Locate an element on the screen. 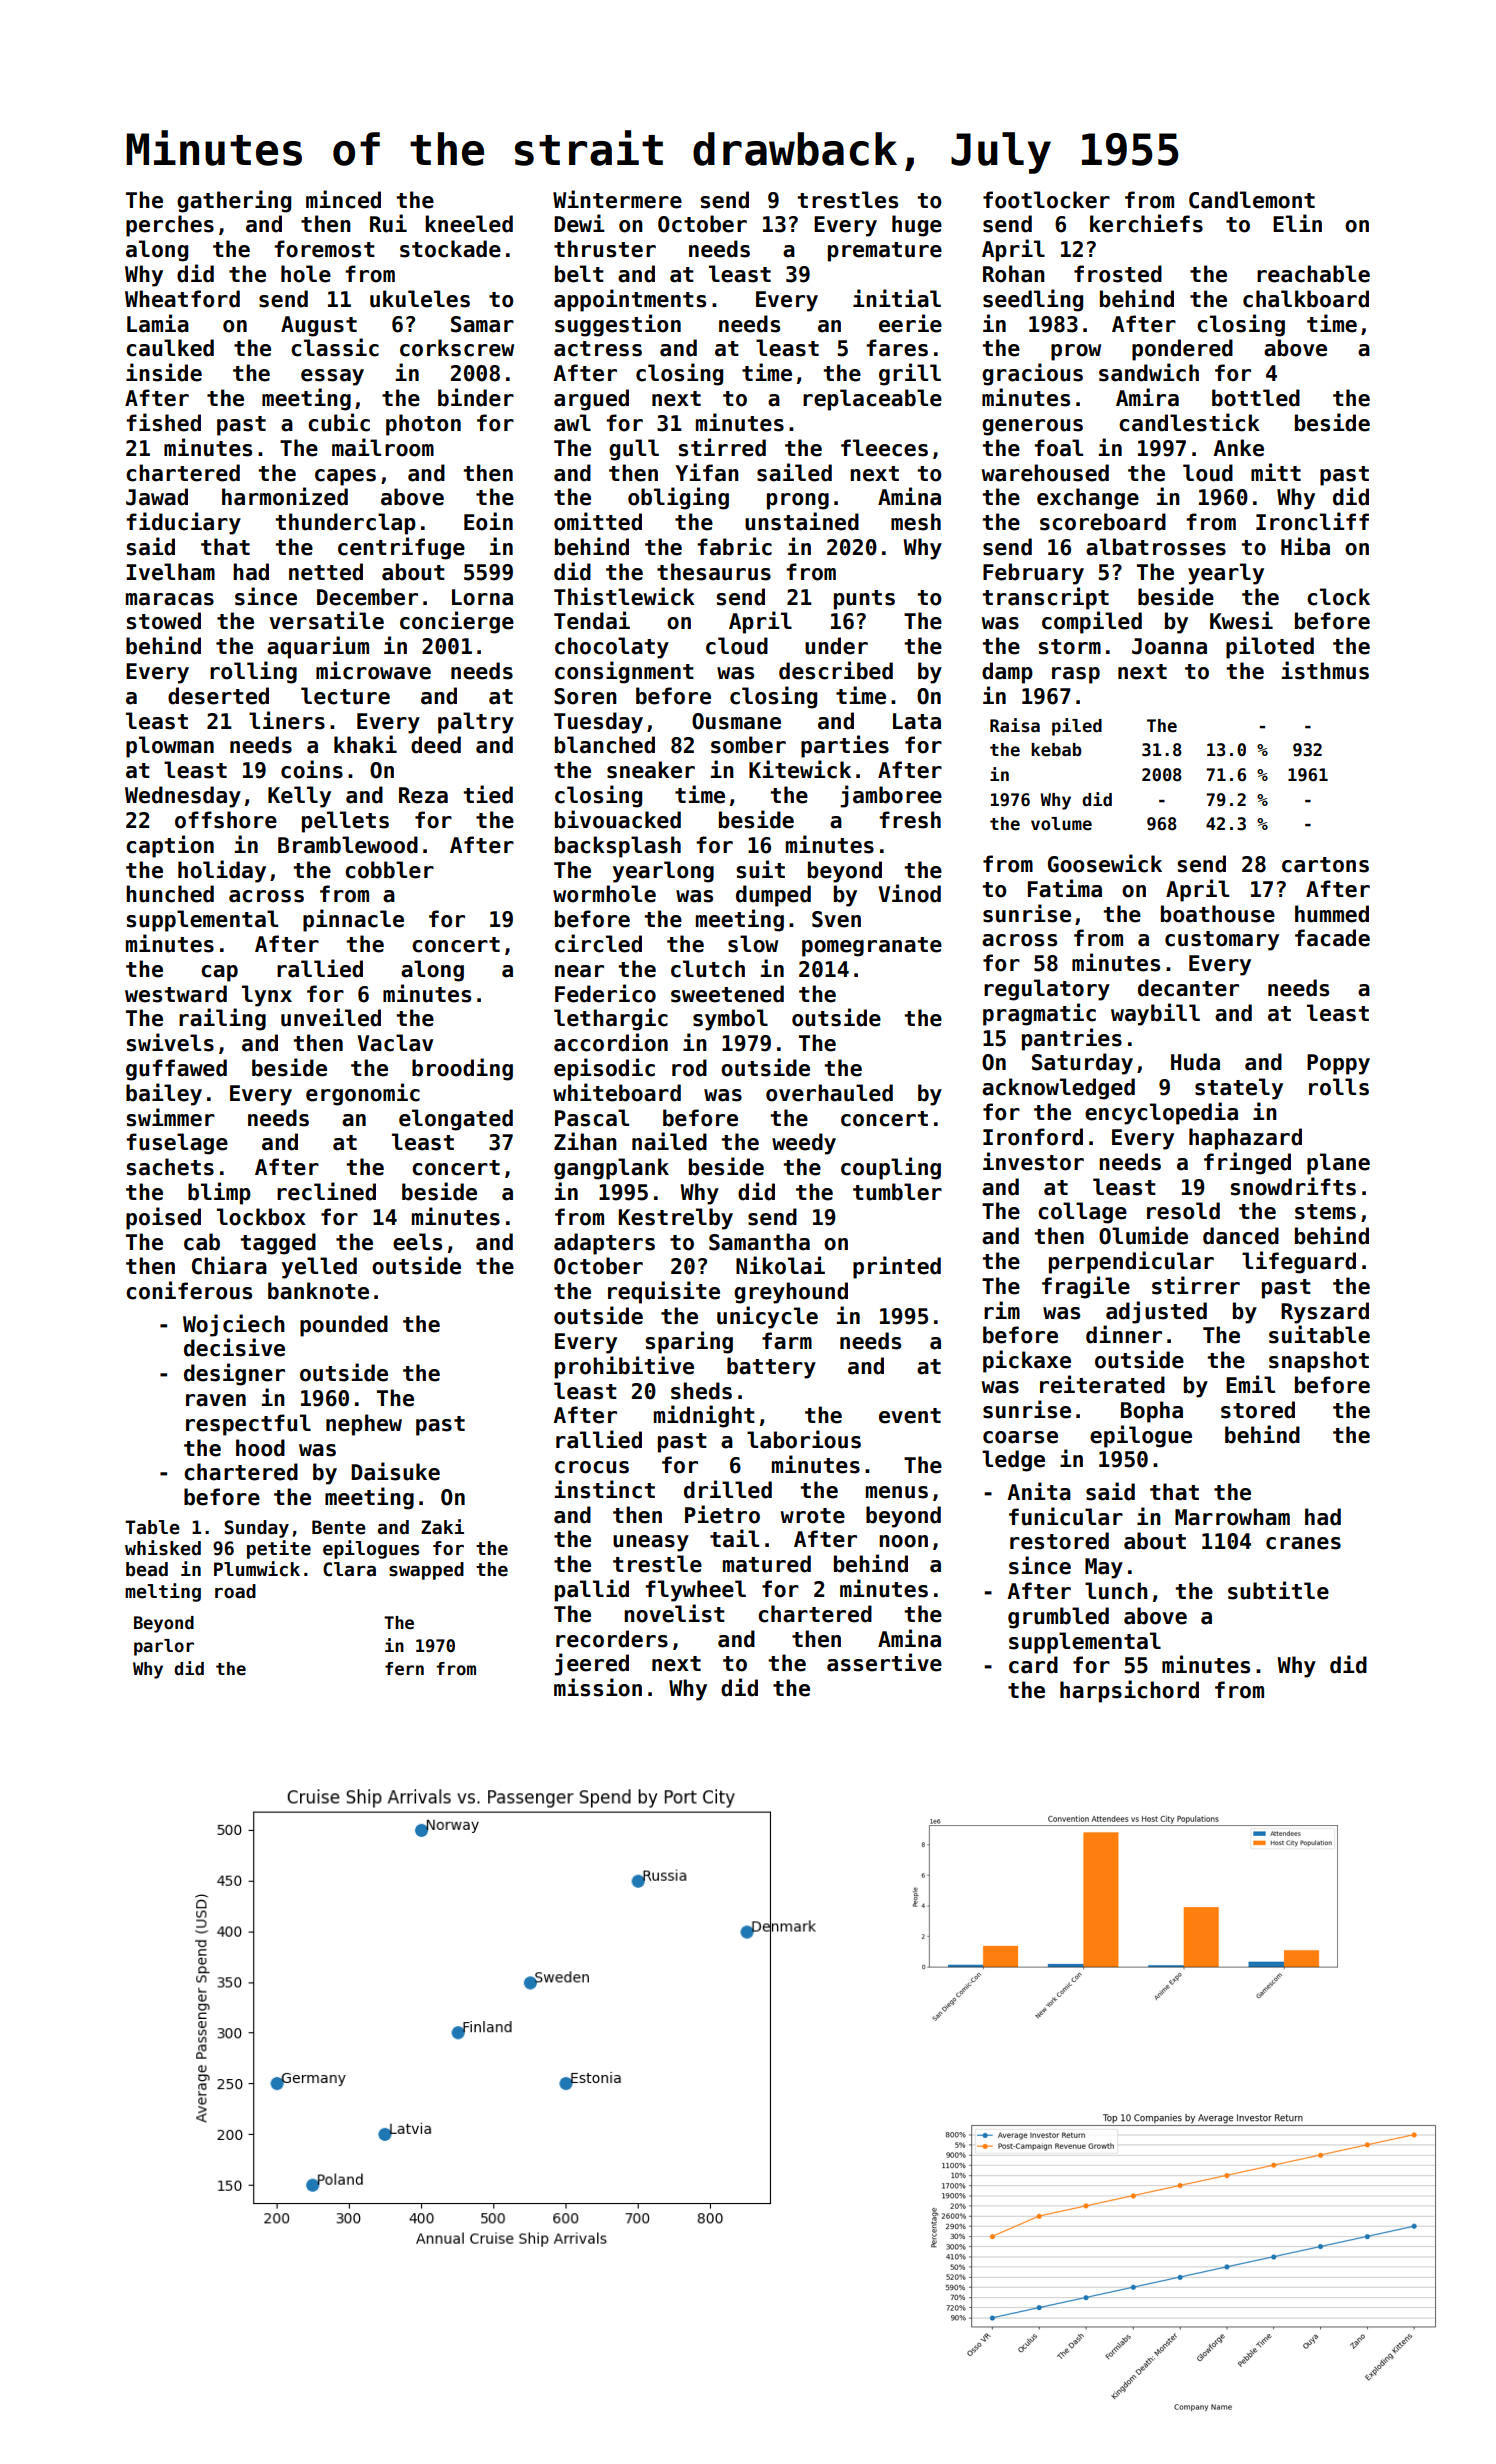 This screenshot has width=1496, height=2464. Federico is located at coordinates (605, 993).
